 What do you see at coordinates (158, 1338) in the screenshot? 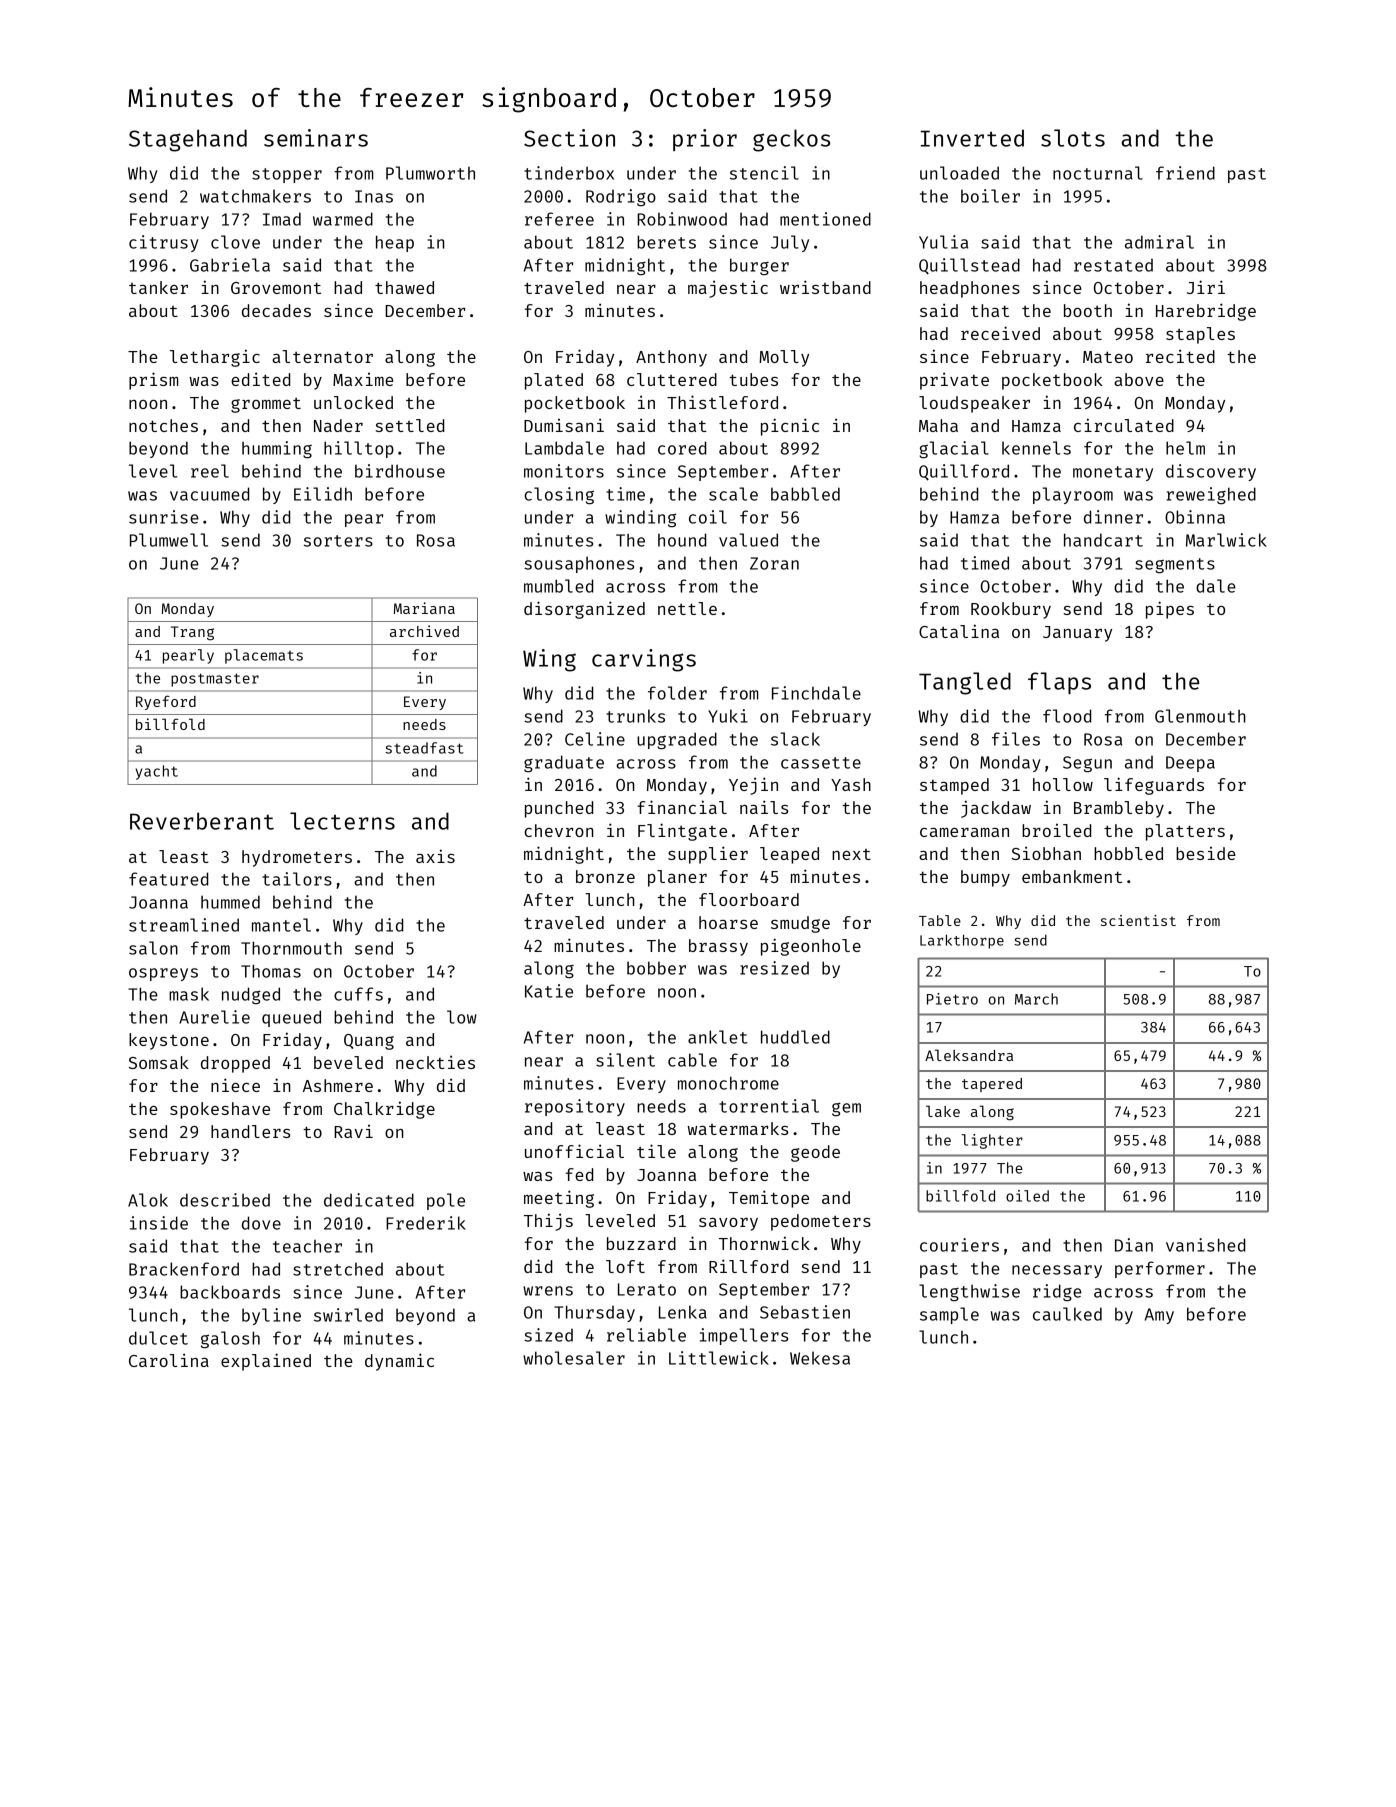
I see `dulcet` at bounding box center [158, 1338].
